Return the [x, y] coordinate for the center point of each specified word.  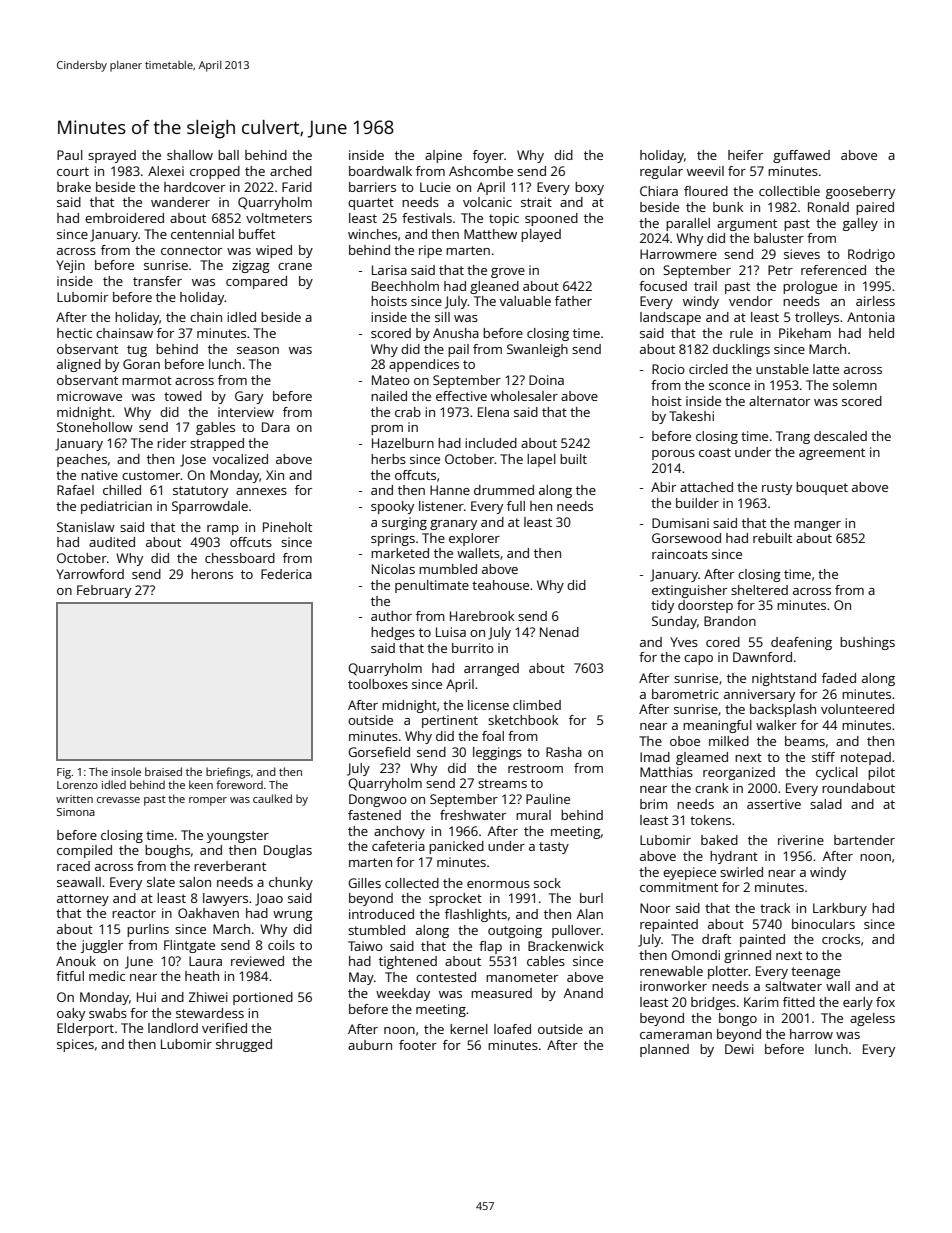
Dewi [739, 1049]
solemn [855, 385]
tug [137, 351]
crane [295, 266]
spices [75, 1045]
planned [664, 1050]
